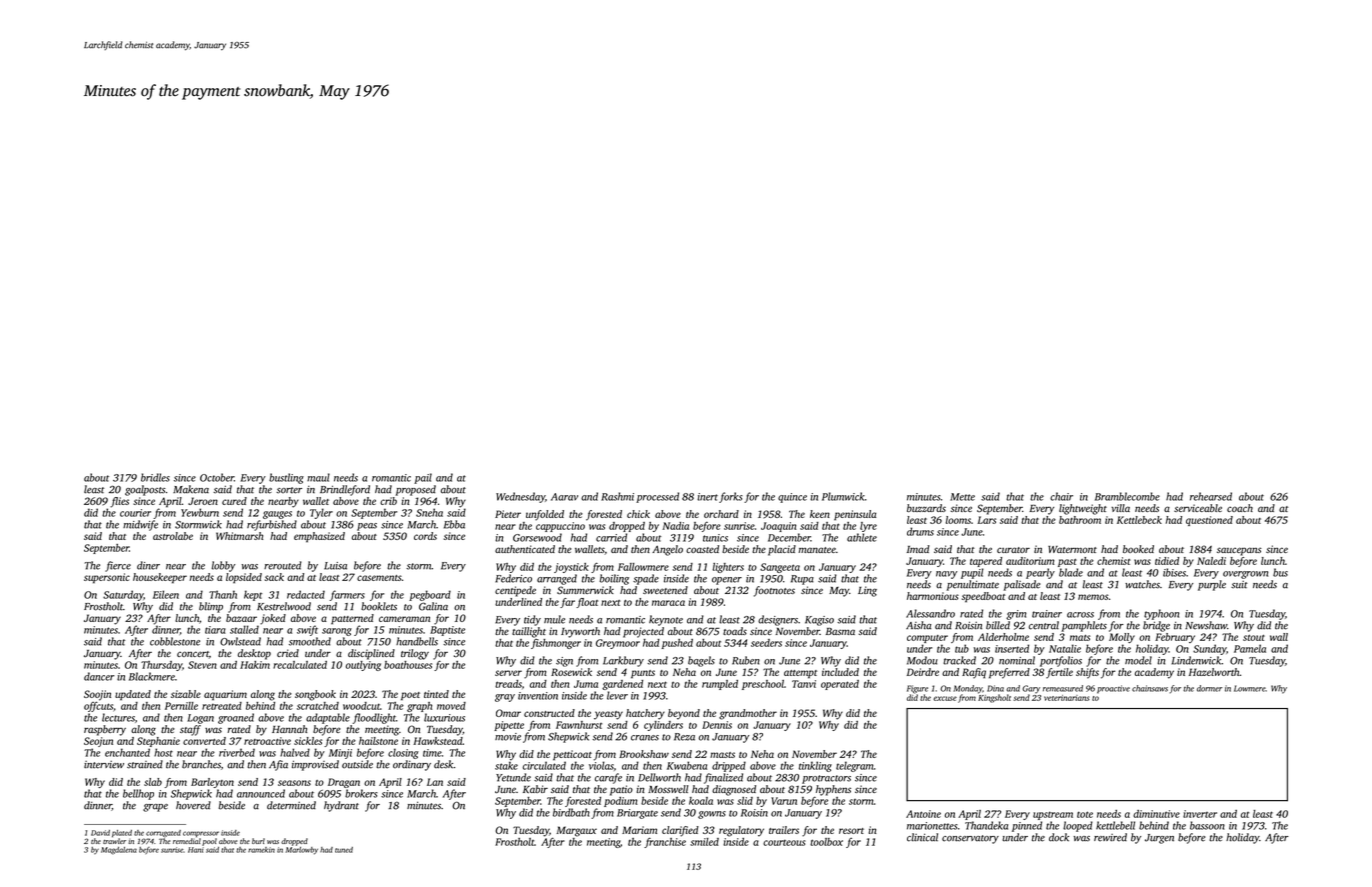 Image resolution: width=1372 pixels, height=887 pixels. What do you see at coordinates (190, 730) in the screenshot?
I see `staff` at bounding box center [190, 730].
